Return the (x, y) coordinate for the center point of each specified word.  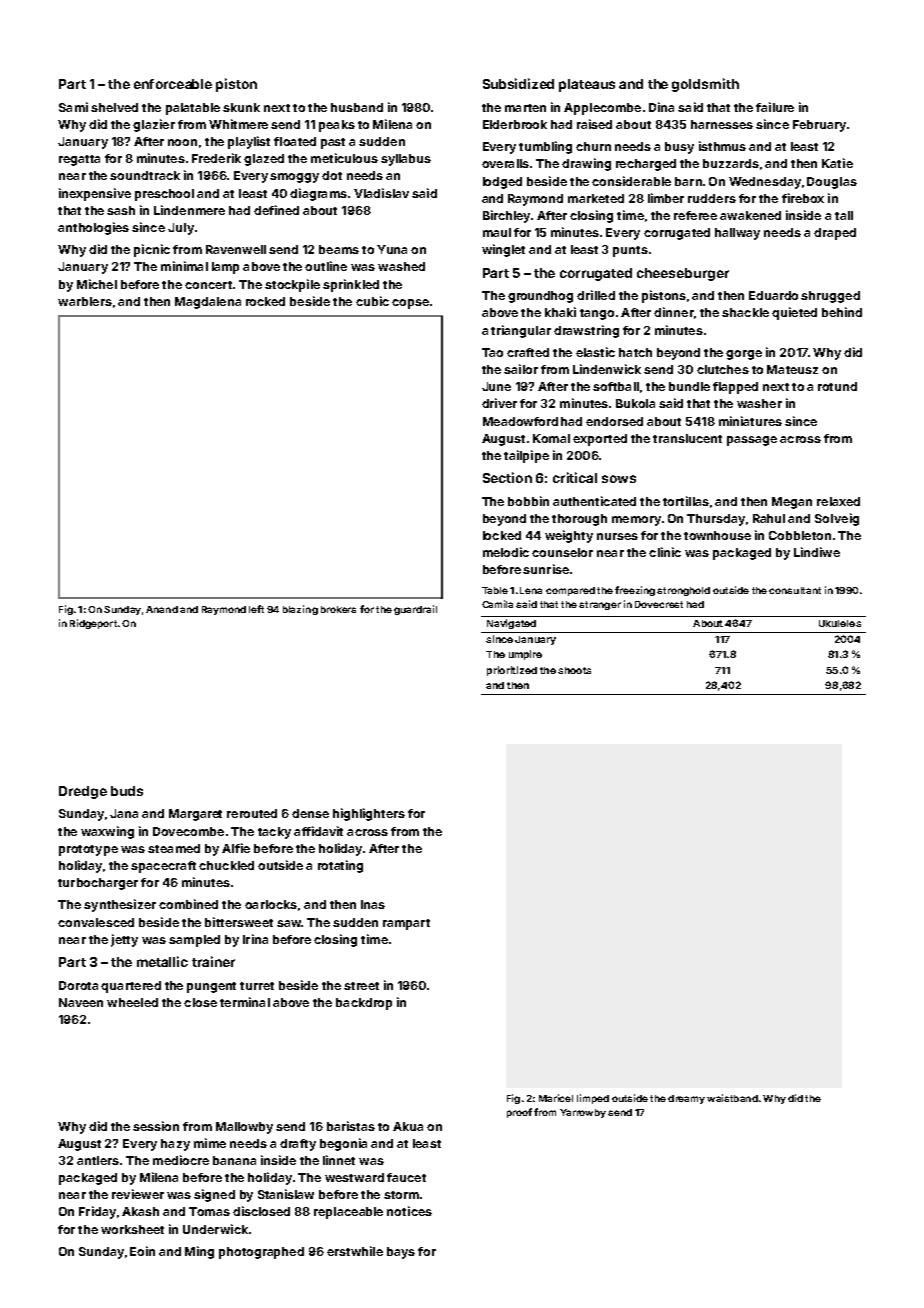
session (156, 1126)
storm (401, 1195)
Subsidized (518, 83)
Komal (551, 438)
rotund (837, 386)
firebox (803, 198)
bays (401, 1253)
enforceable (173, 84)
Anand (162, 609)
